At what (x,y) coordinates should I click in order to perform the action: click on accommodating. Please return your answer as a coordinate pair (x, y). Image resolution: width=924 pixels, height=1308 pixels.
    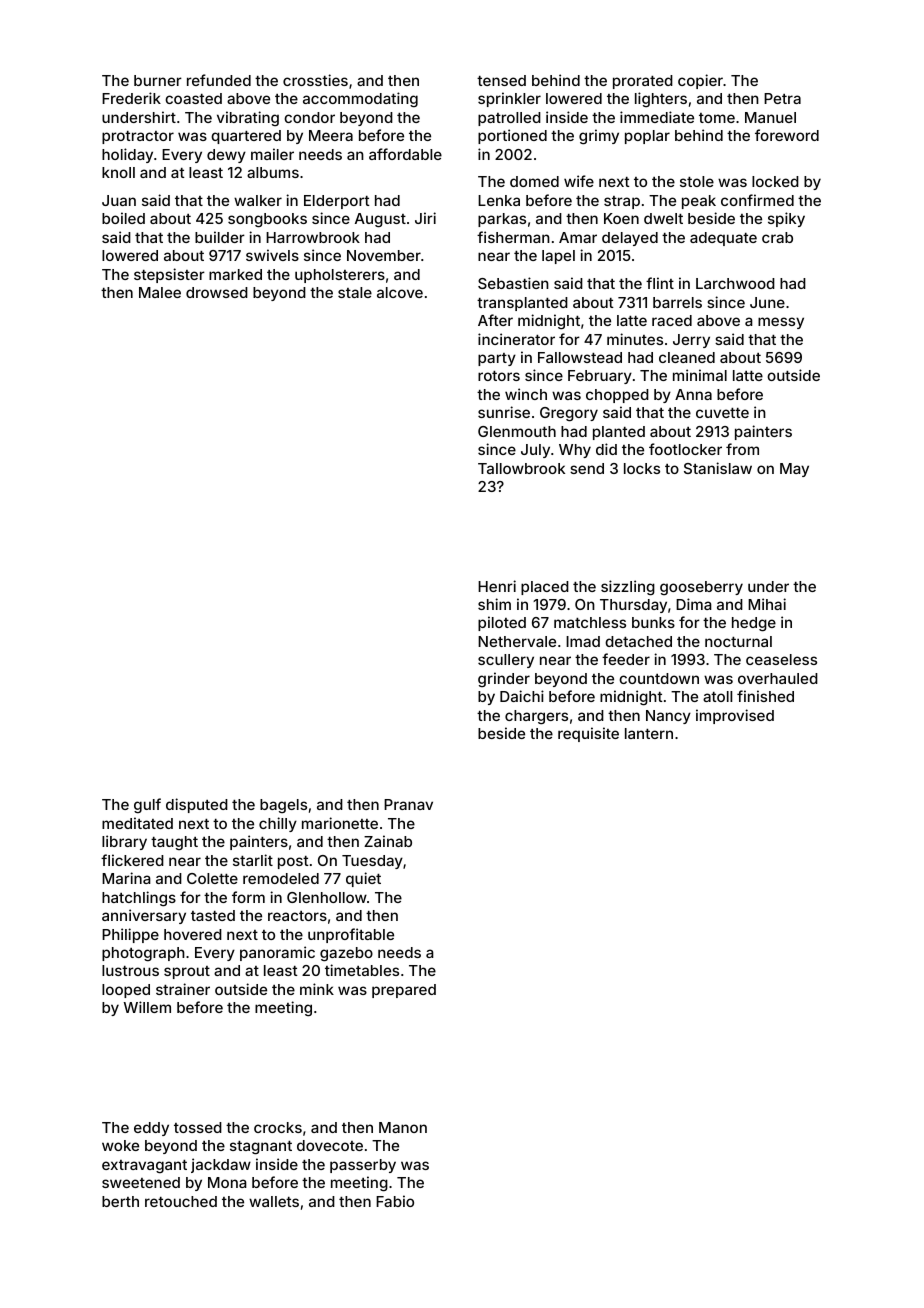
    Looking at the image, I should click on (360, 99).
